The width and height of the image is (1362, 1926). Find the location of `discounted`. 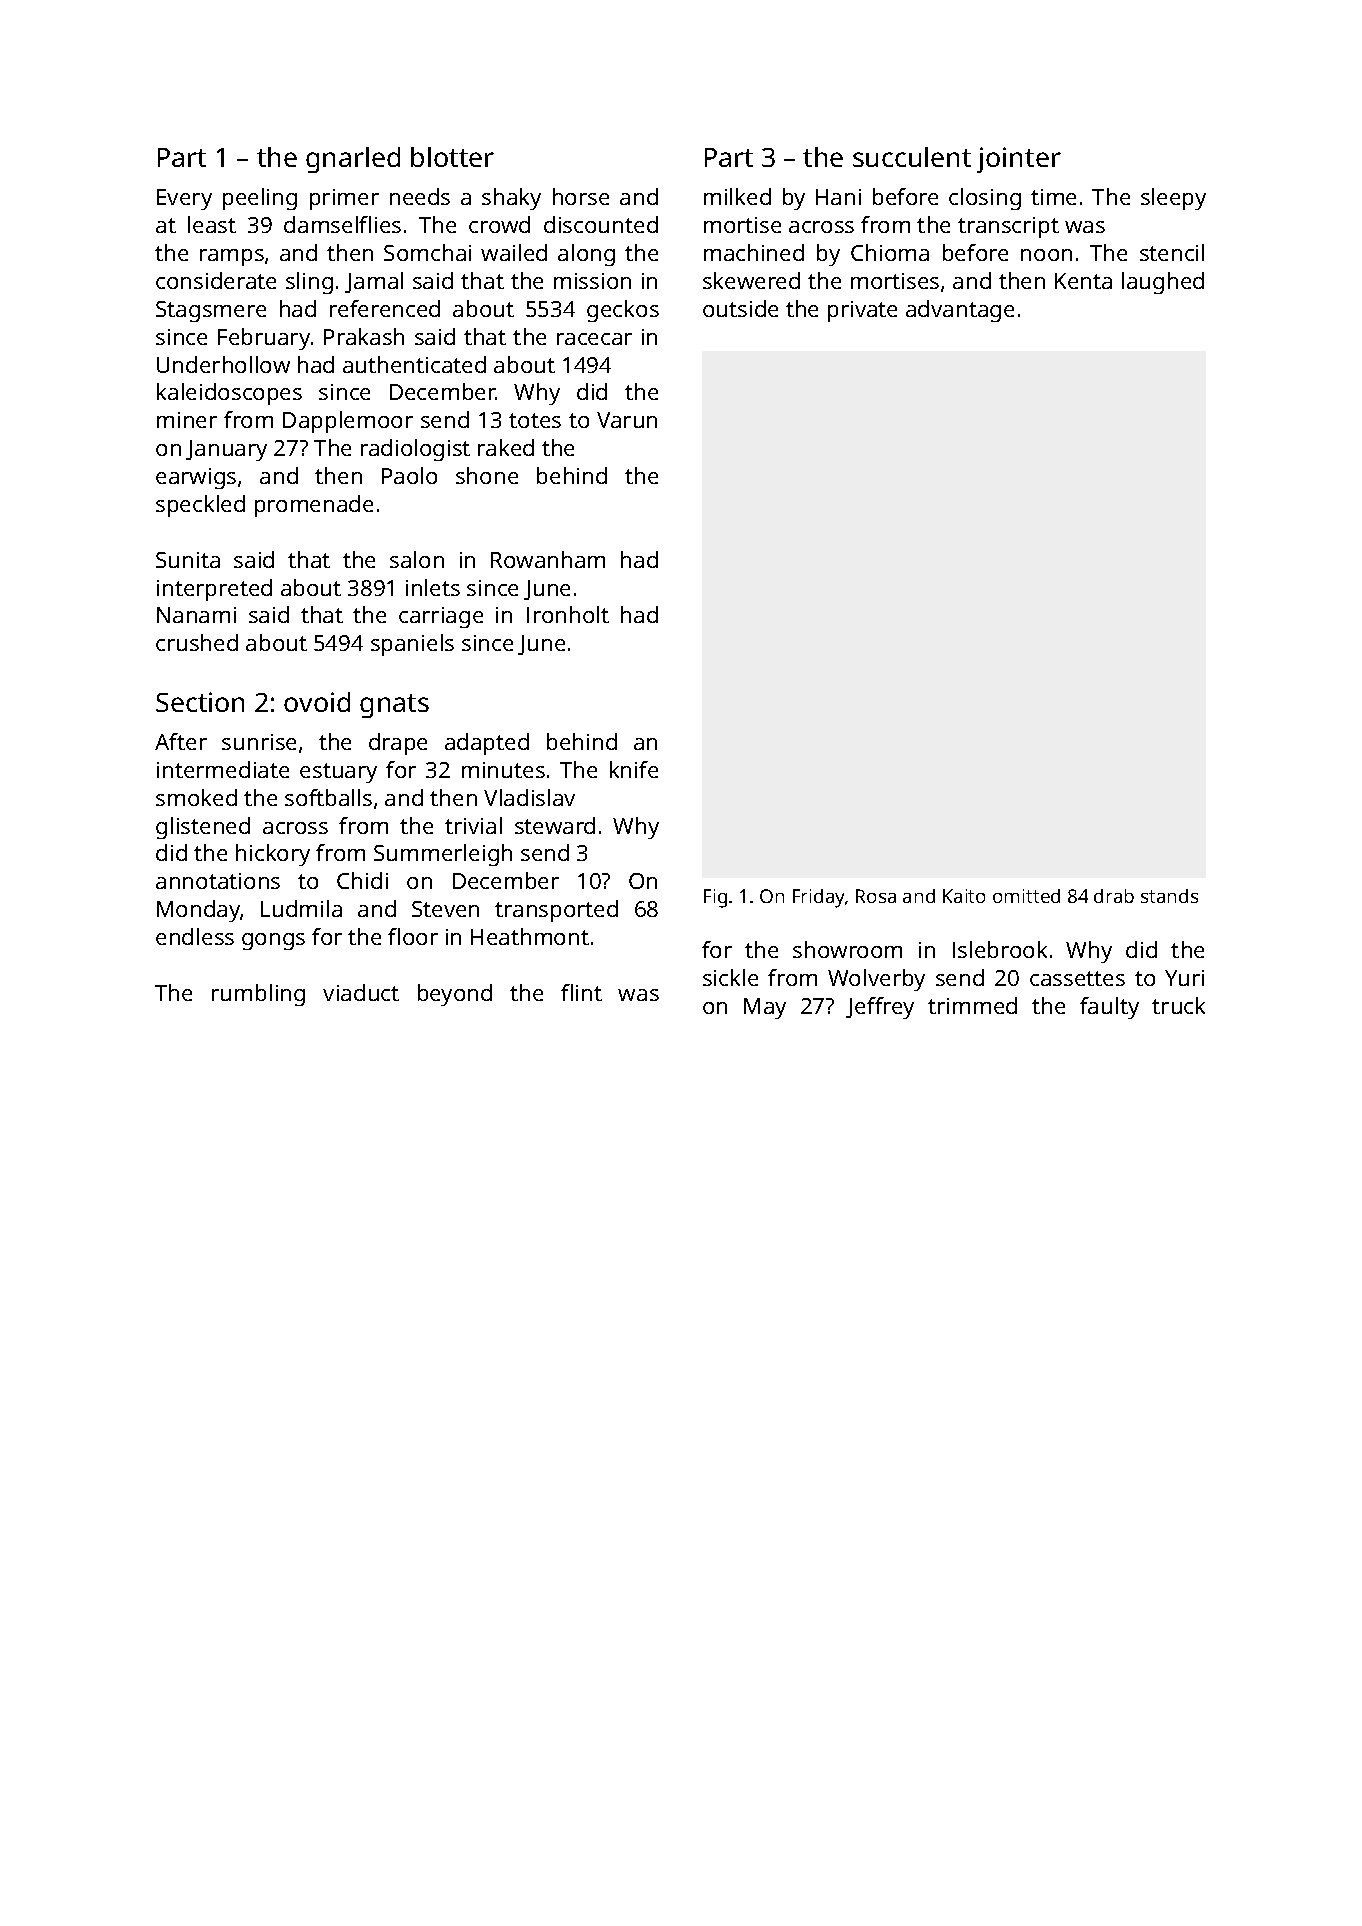

discounted is located at coordinates (601, 224).
